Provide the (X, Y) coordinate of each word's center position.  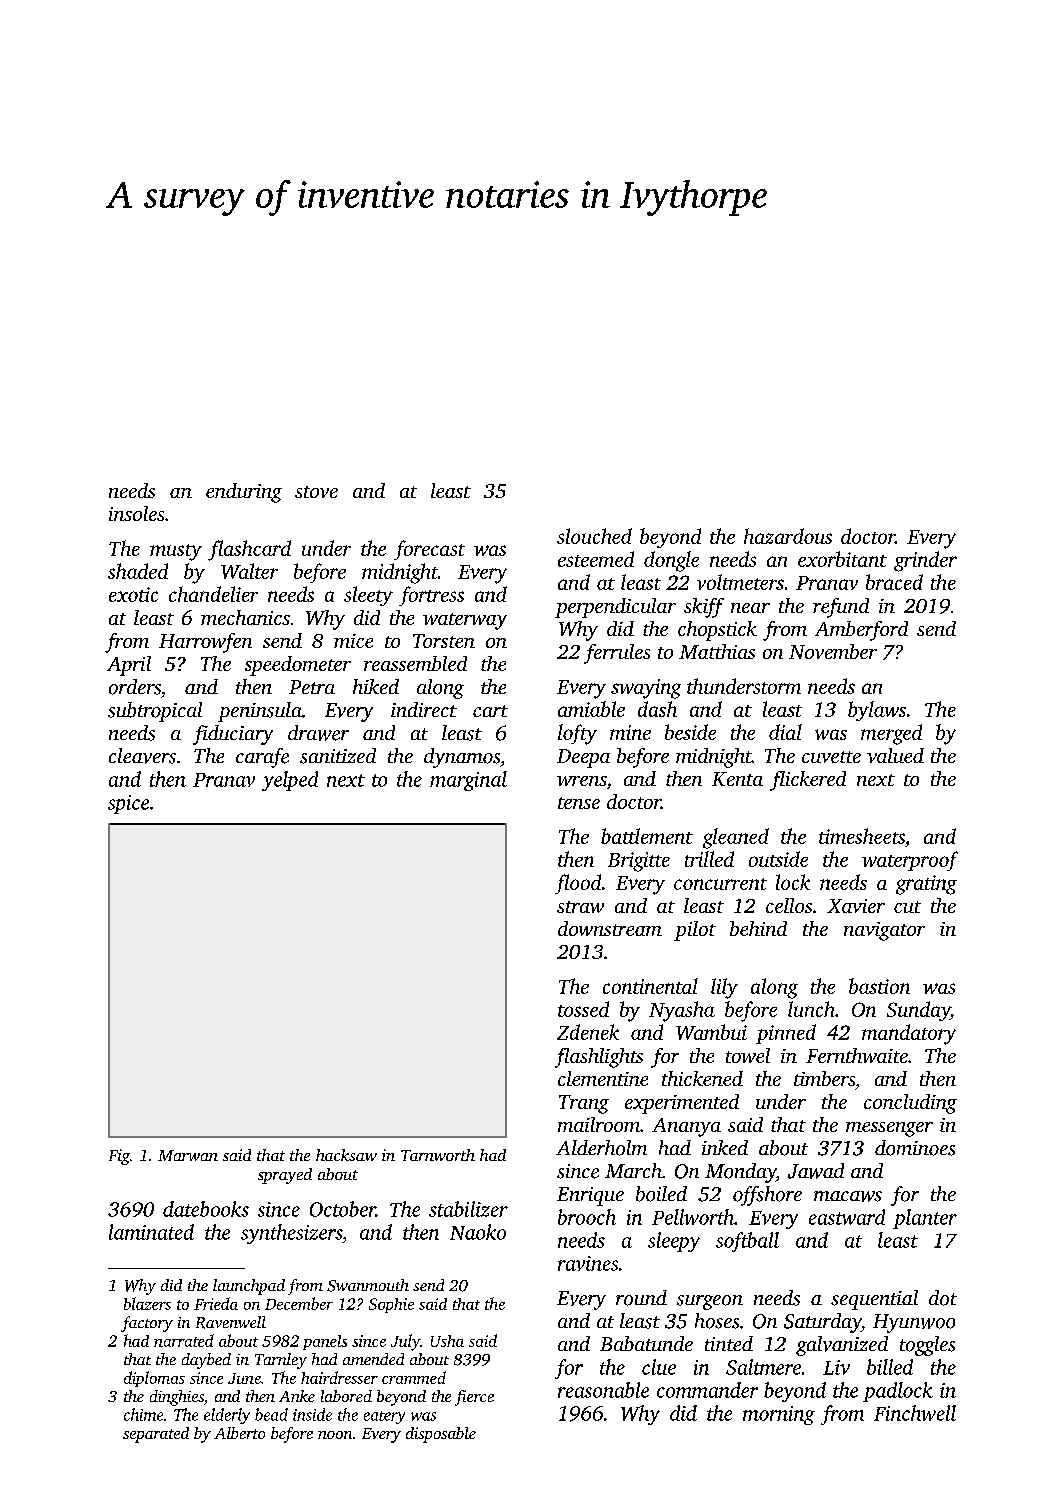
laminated (151, 1232)
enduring (244, 493)
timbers (824, 1078)
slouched (594, 536)
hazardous (788, 536)
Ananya (686, 1127)
